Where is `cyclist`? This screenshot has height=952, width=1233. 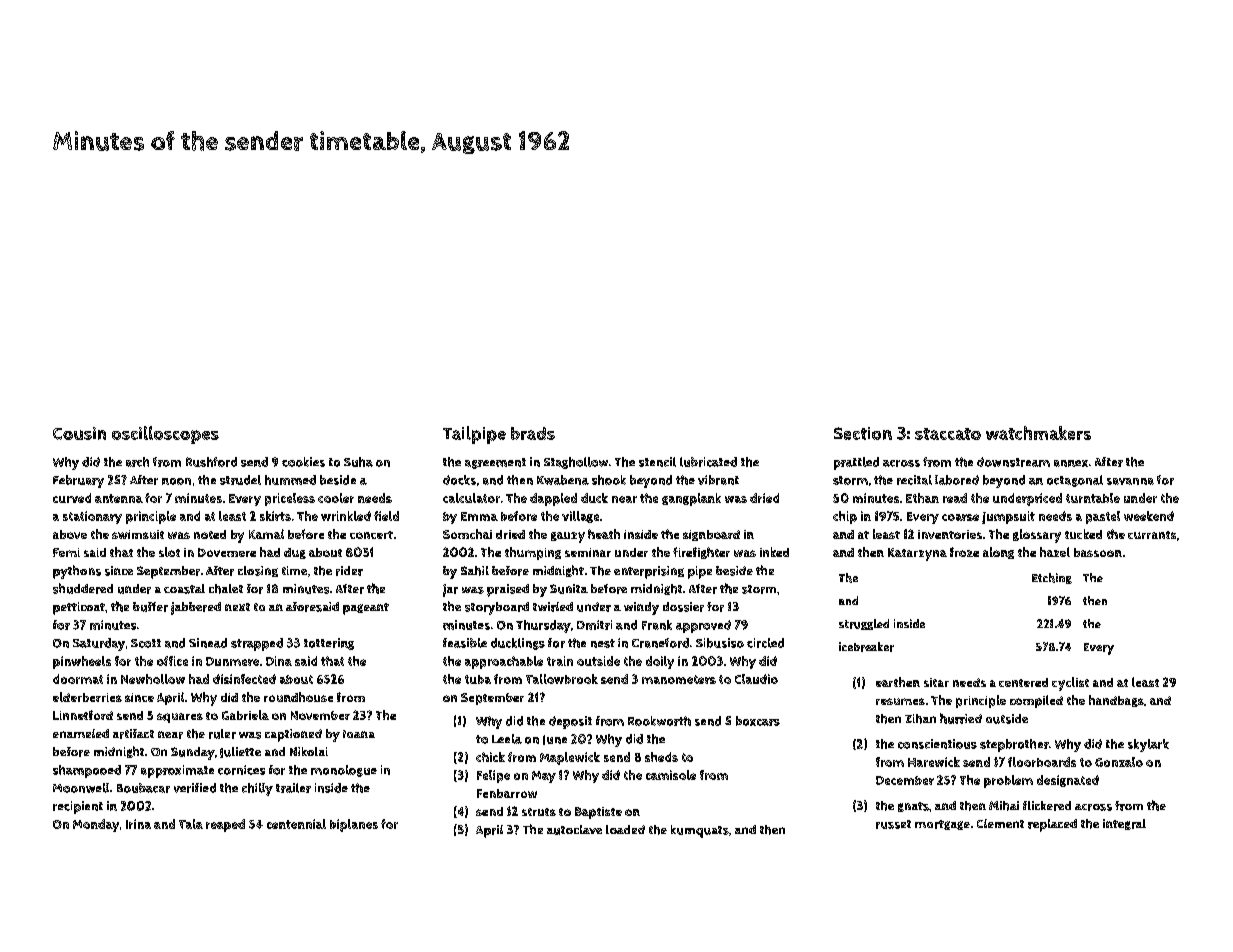 cyclist is located at coordinates (1070, 684).
